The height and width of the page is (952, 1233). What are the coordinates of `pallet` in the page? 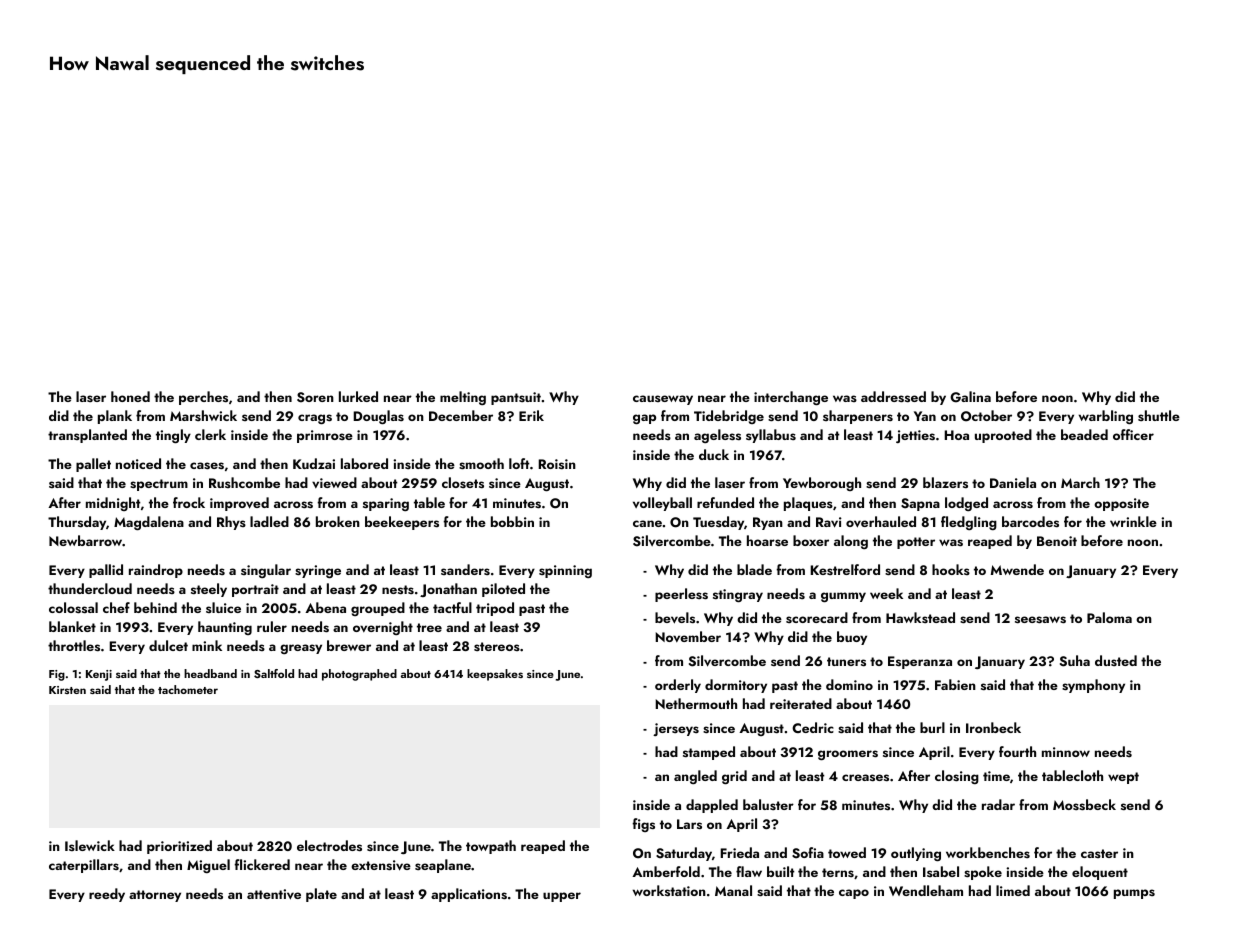 It's located at (93, 465).
